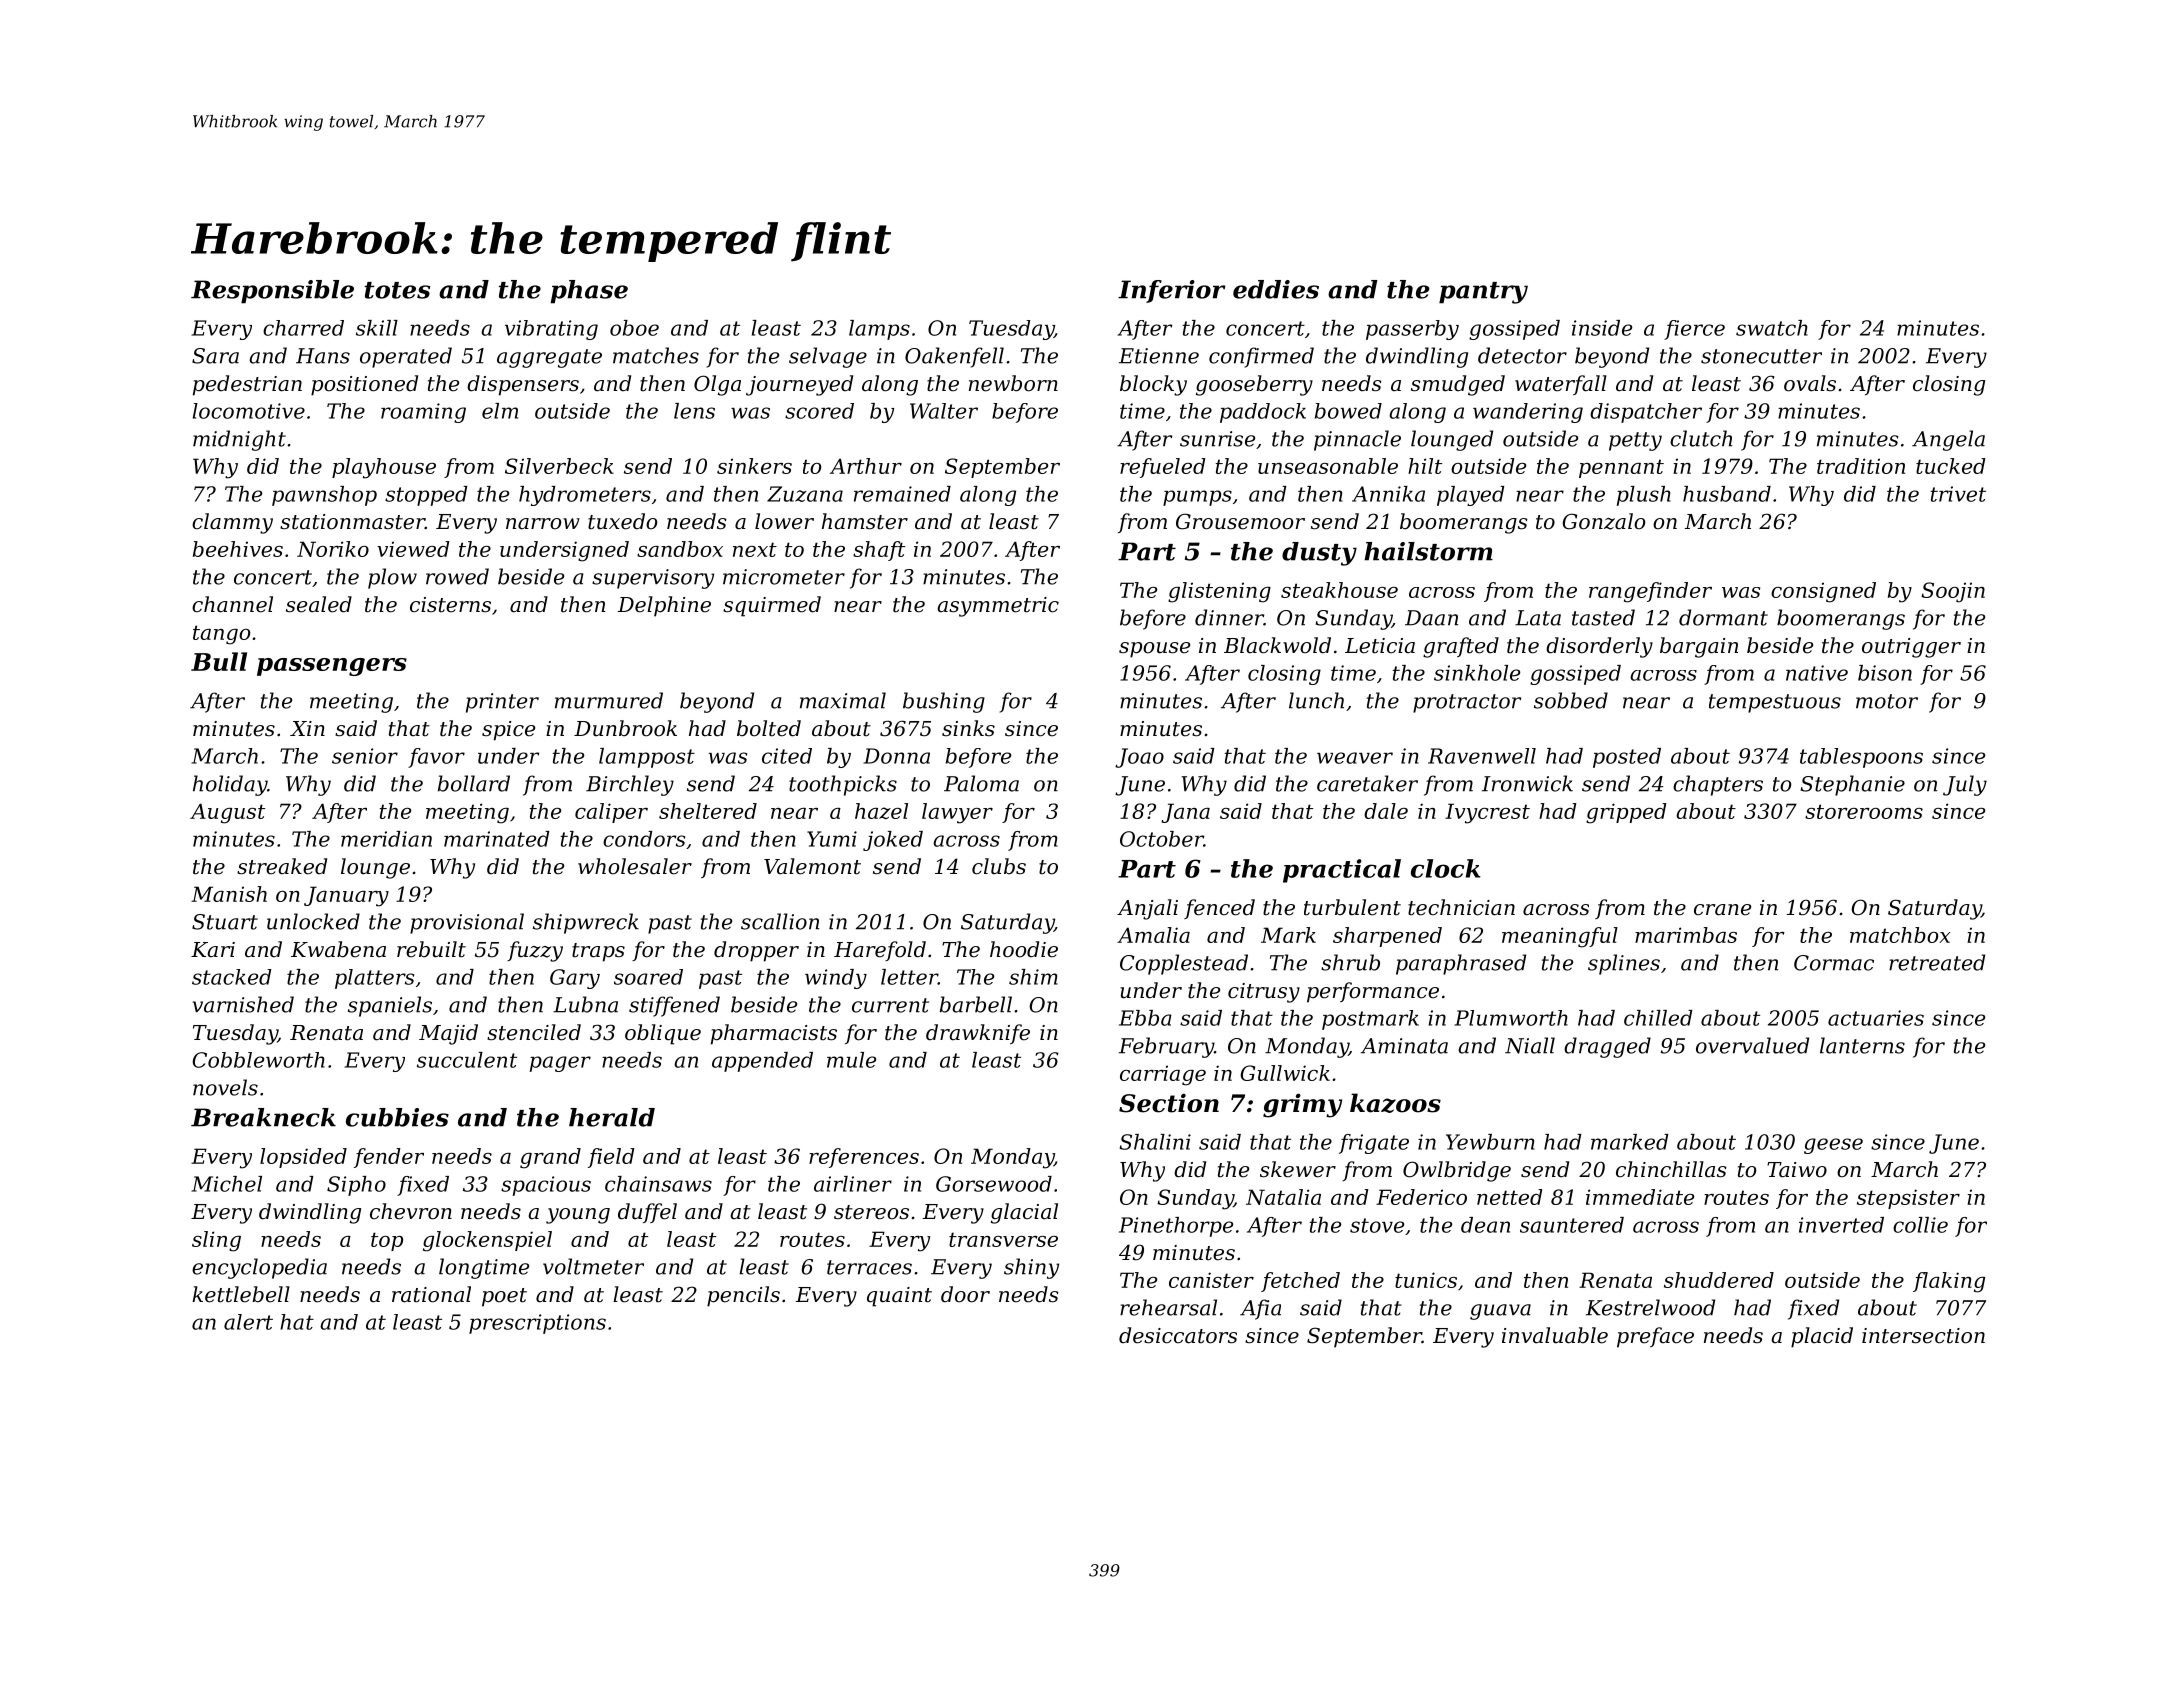  I want to click on placid, so click(1822, 1337).
